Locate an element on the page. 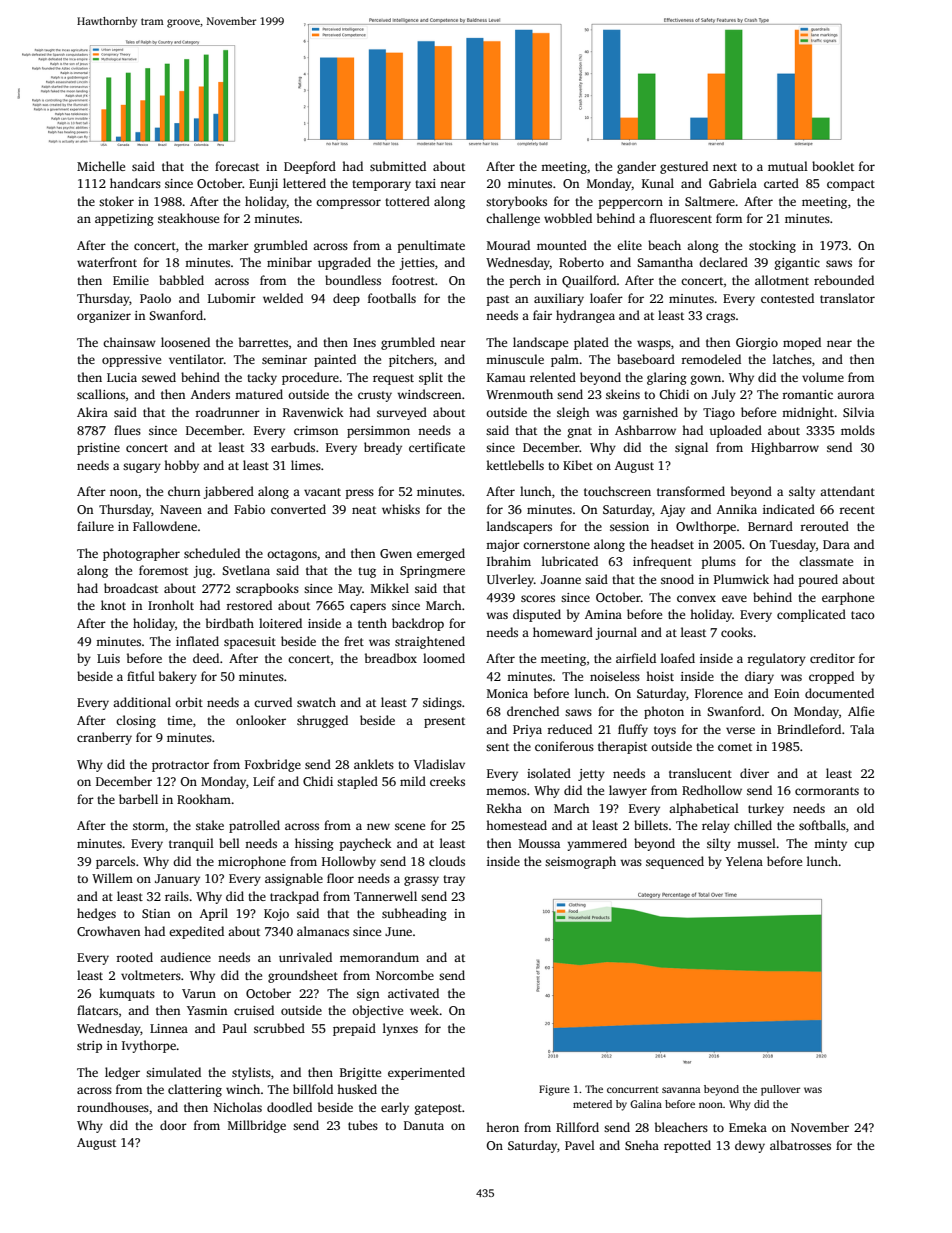 The image size is (952, 1233). audience is located at coordinates (185, 957).
